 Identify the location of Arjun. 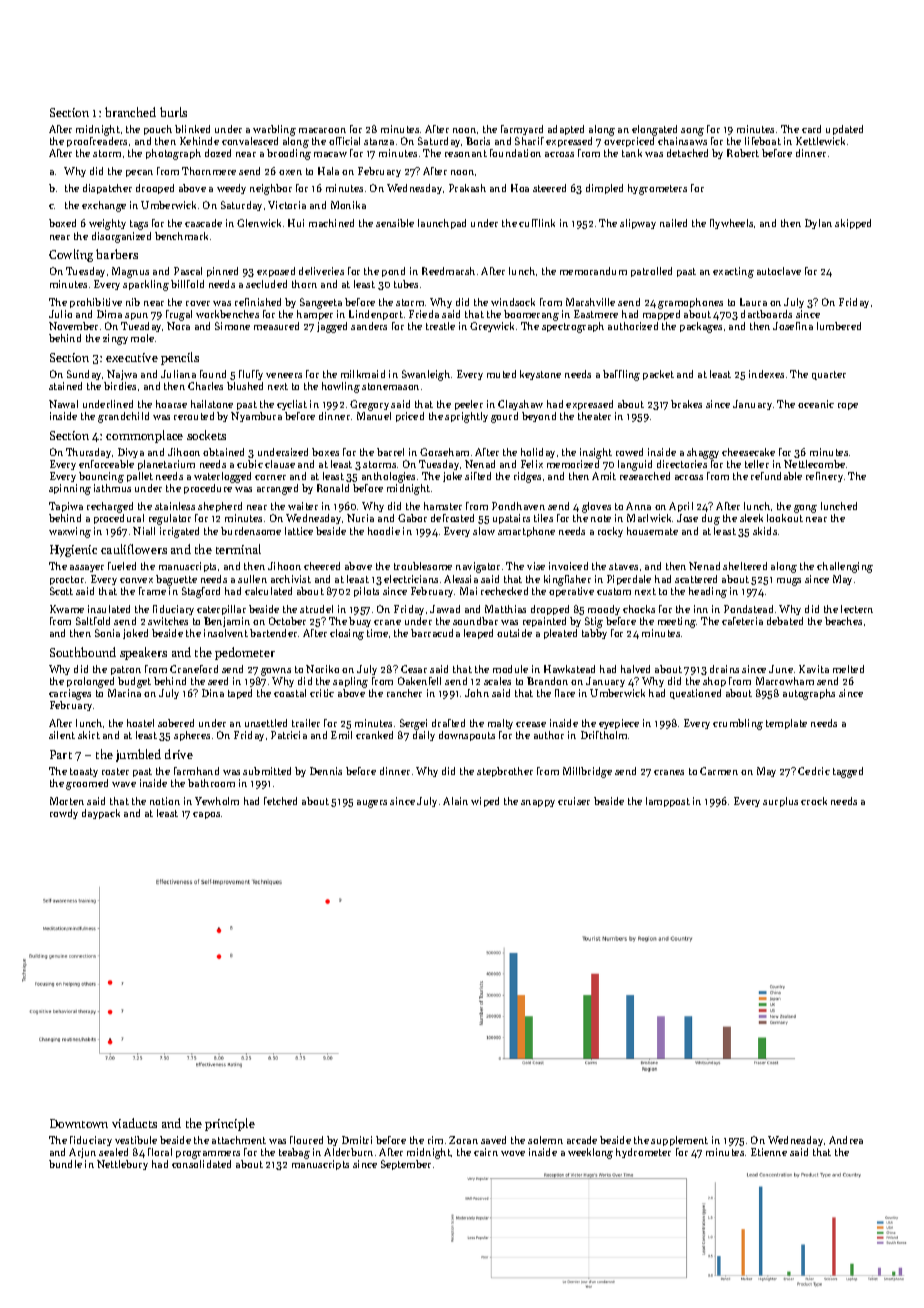
(82, 1153).
